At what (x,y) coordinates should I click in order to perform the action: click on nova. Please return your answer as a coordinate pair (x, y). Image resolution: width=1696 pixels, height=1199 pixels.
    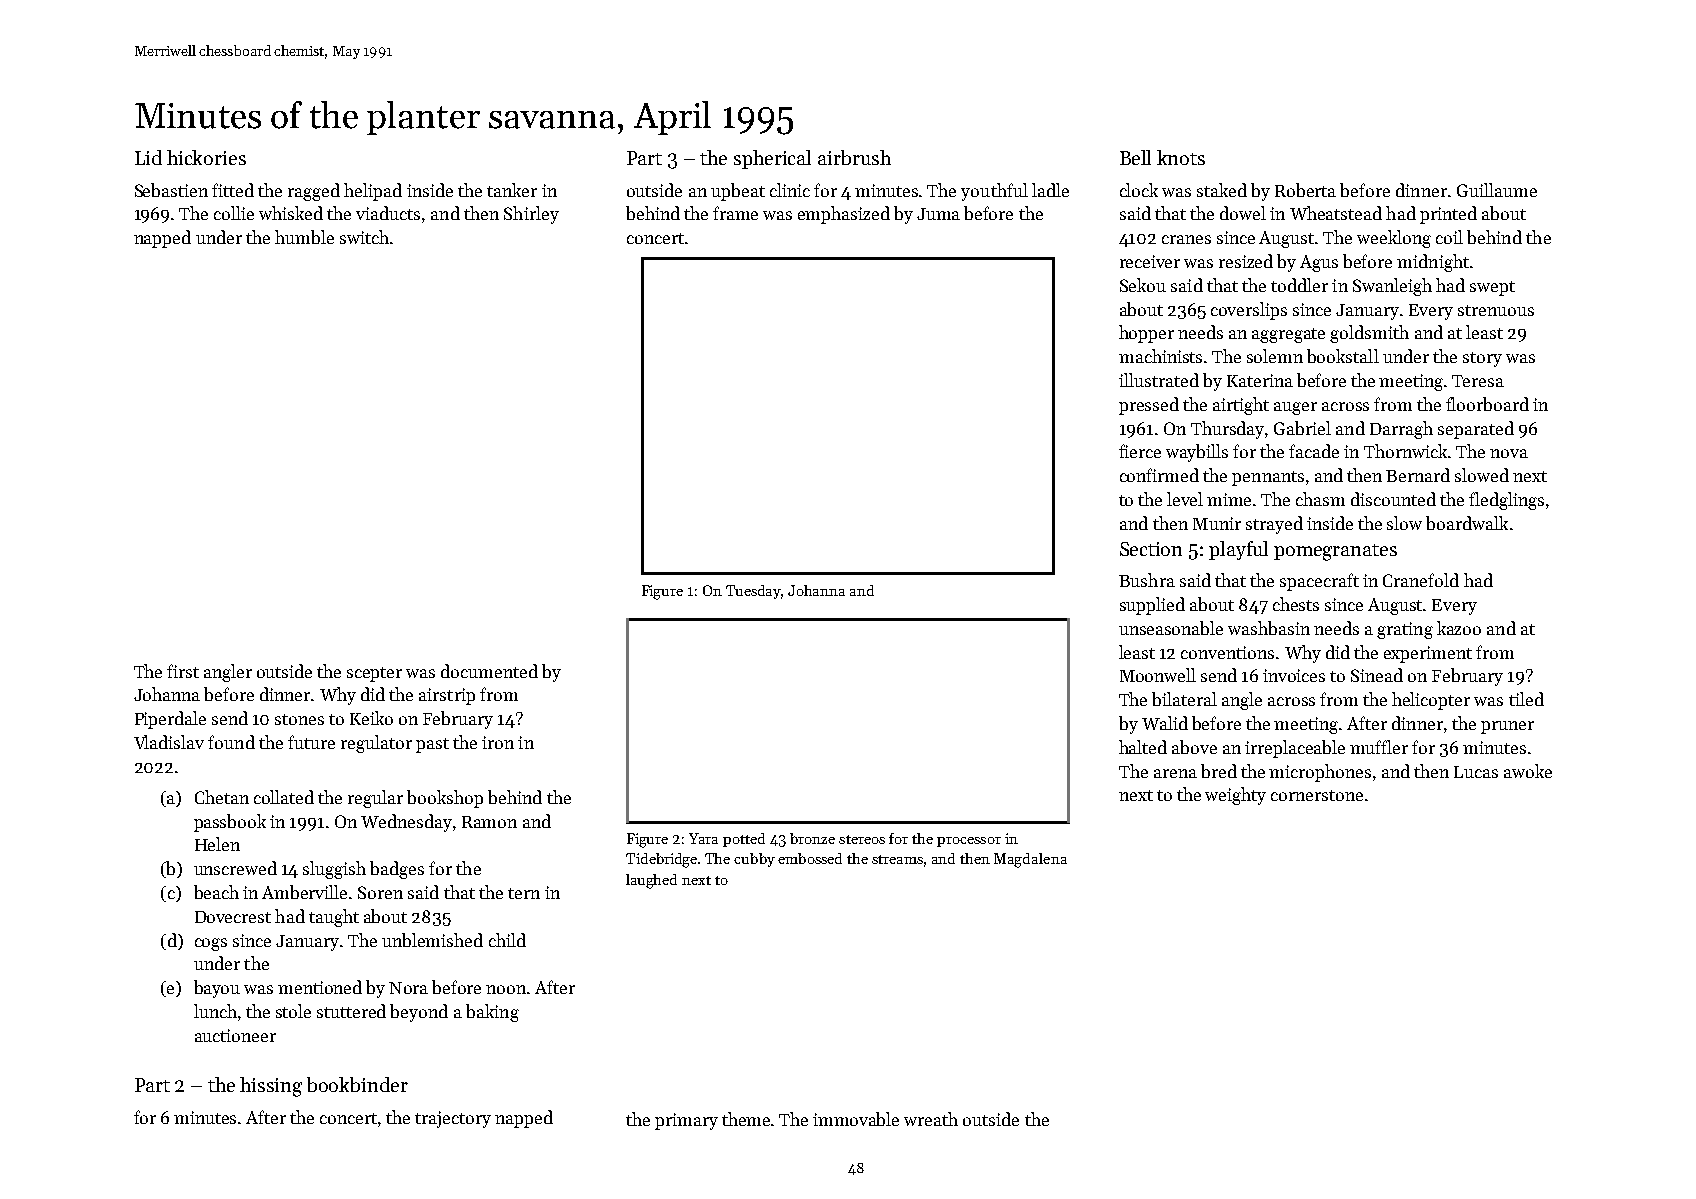
    Looking at the image, I should click on (1509, 453).
